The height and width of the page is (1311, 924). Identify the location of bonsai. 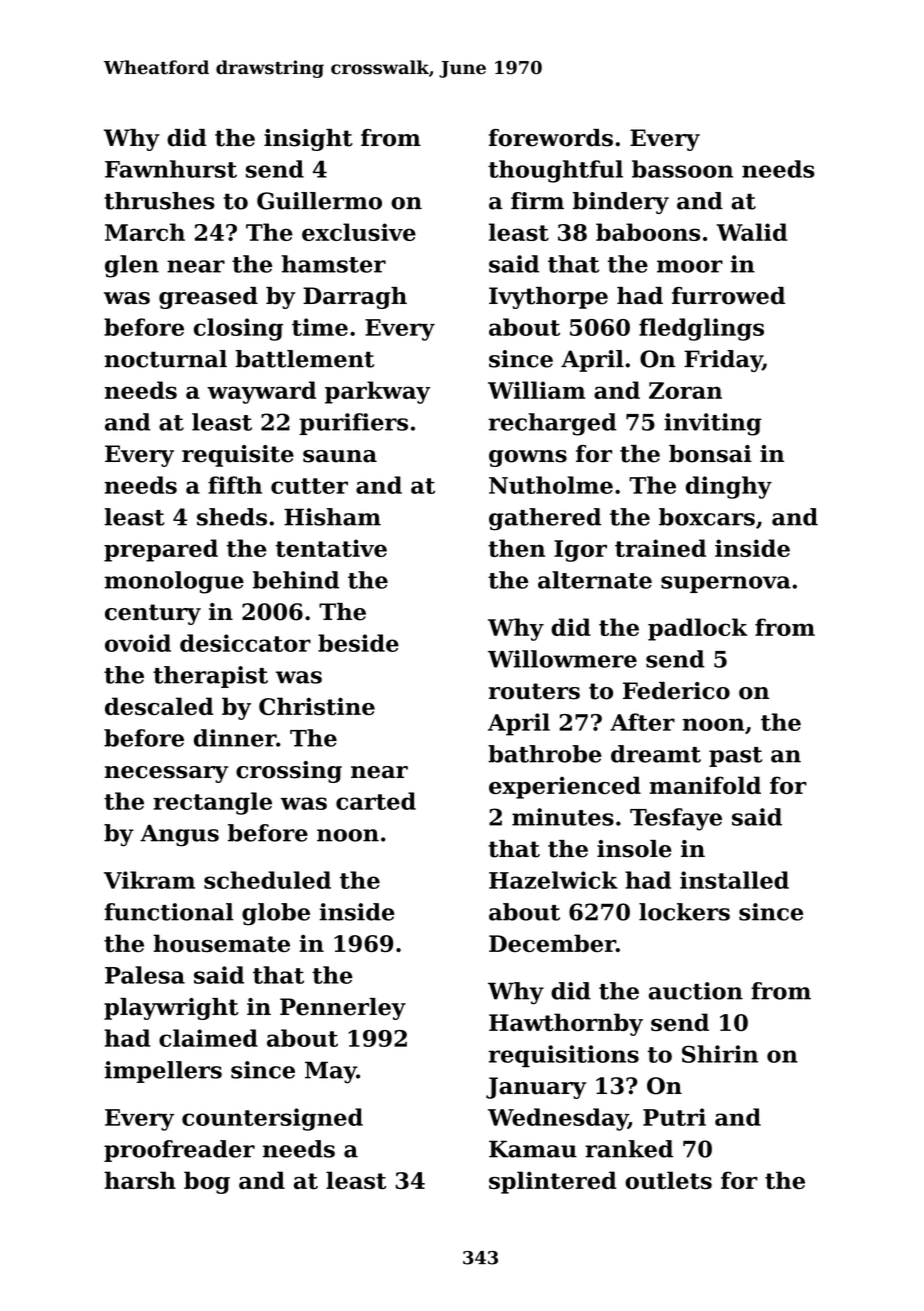
(710, 454).
